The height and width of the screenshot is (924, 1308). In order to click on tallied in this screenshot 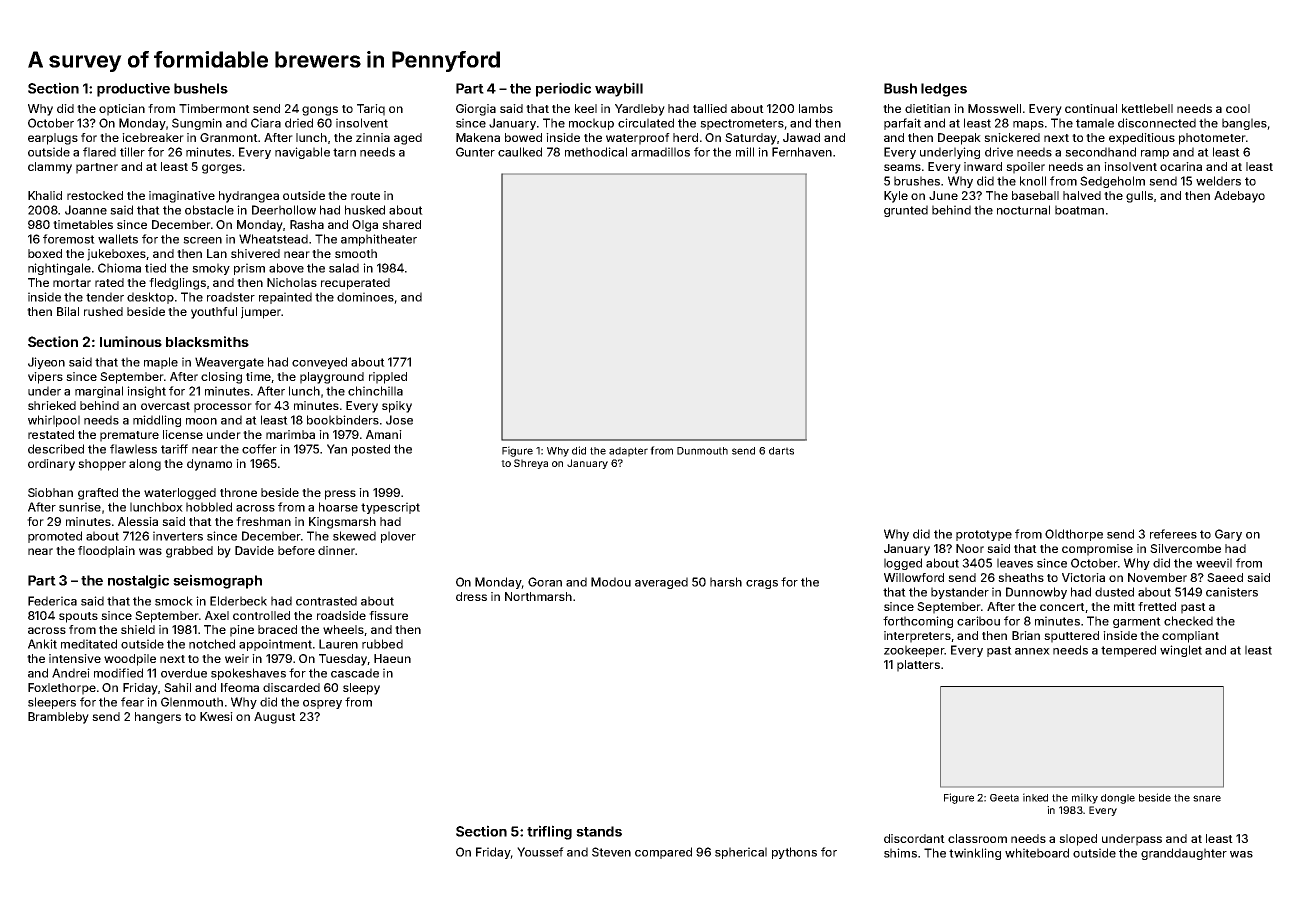, I will do `click(710, 108)`.
